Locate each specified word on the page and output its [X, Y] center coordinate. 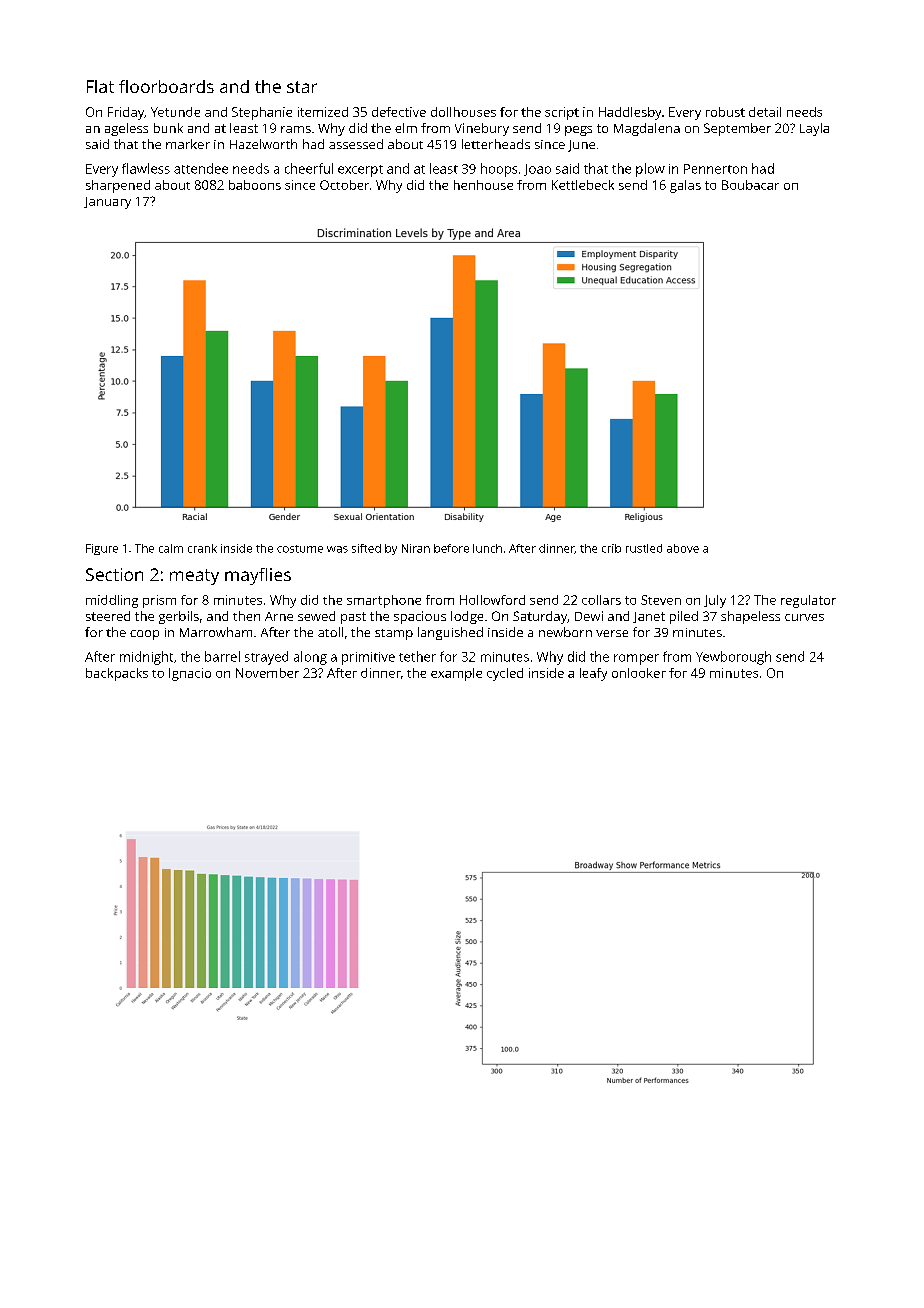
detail [765, 112]
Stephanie [262, 113]
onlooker [639, 673]
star [302, 87]
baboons [255, 185]
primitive [368, 658]
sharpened [118, 186]
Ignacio [190, 674]
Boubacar [750, 185]
